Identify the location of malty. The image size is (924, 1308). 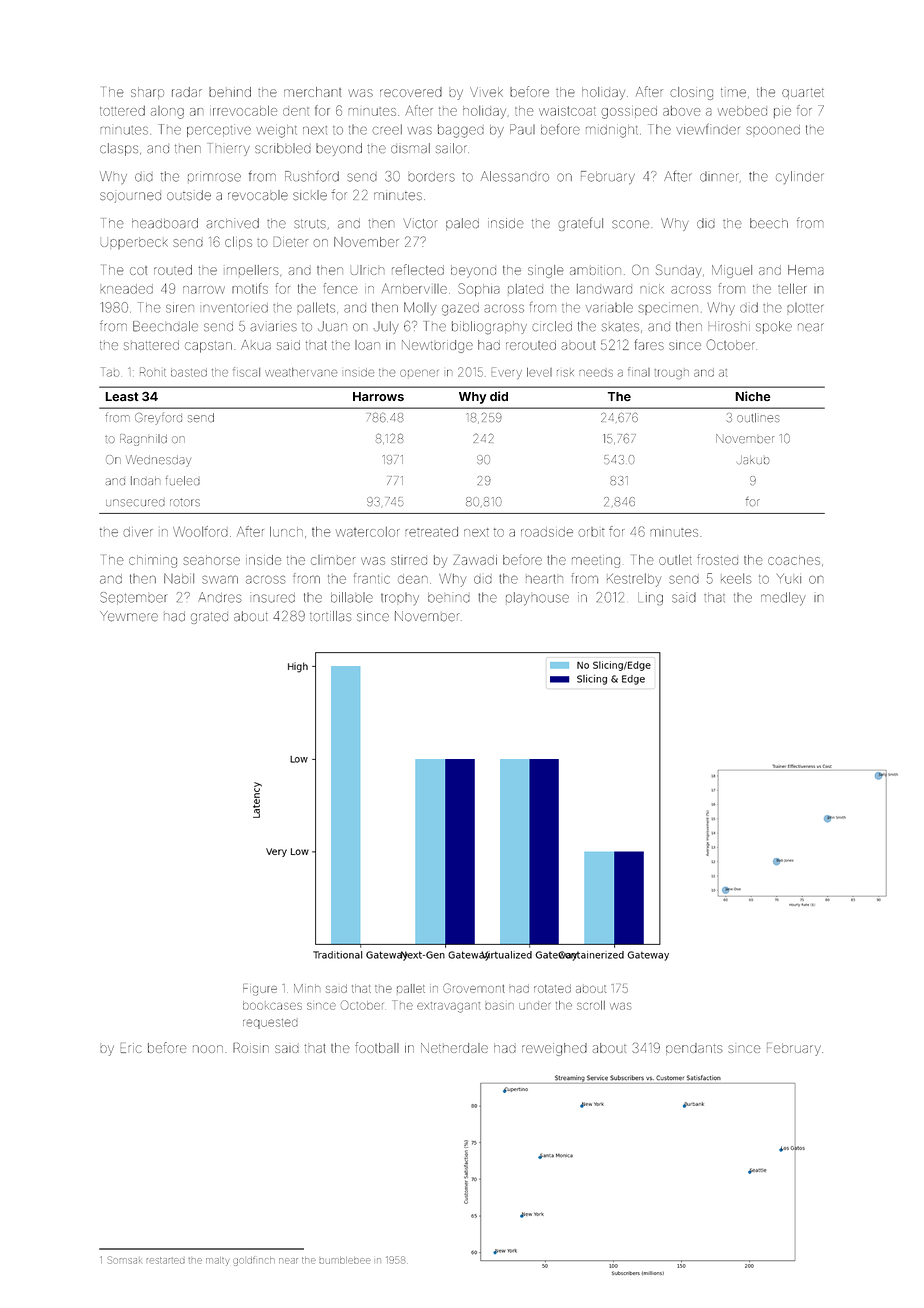
(217, 1261).
